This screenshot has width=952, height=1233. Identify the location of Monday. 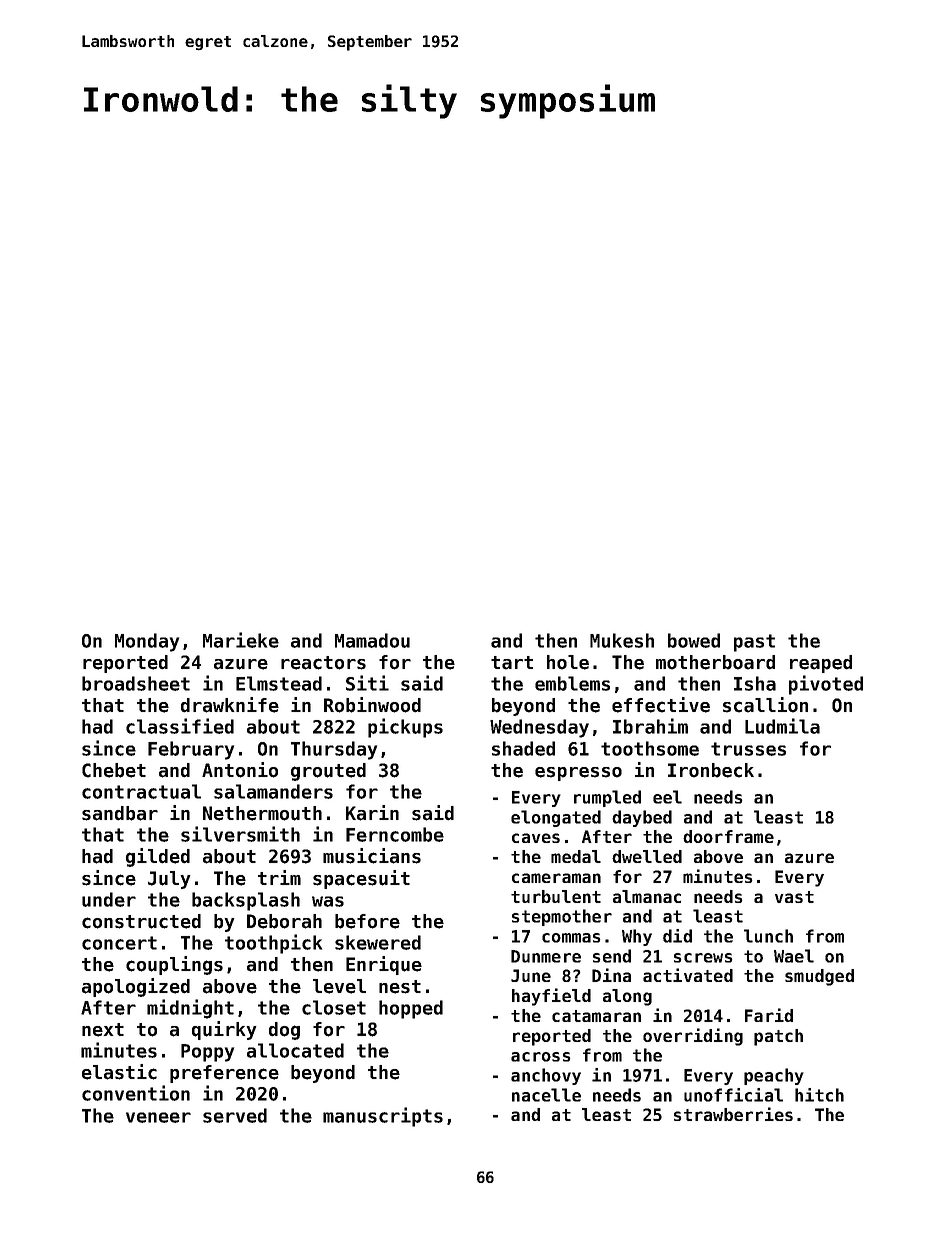
(147, 642).
